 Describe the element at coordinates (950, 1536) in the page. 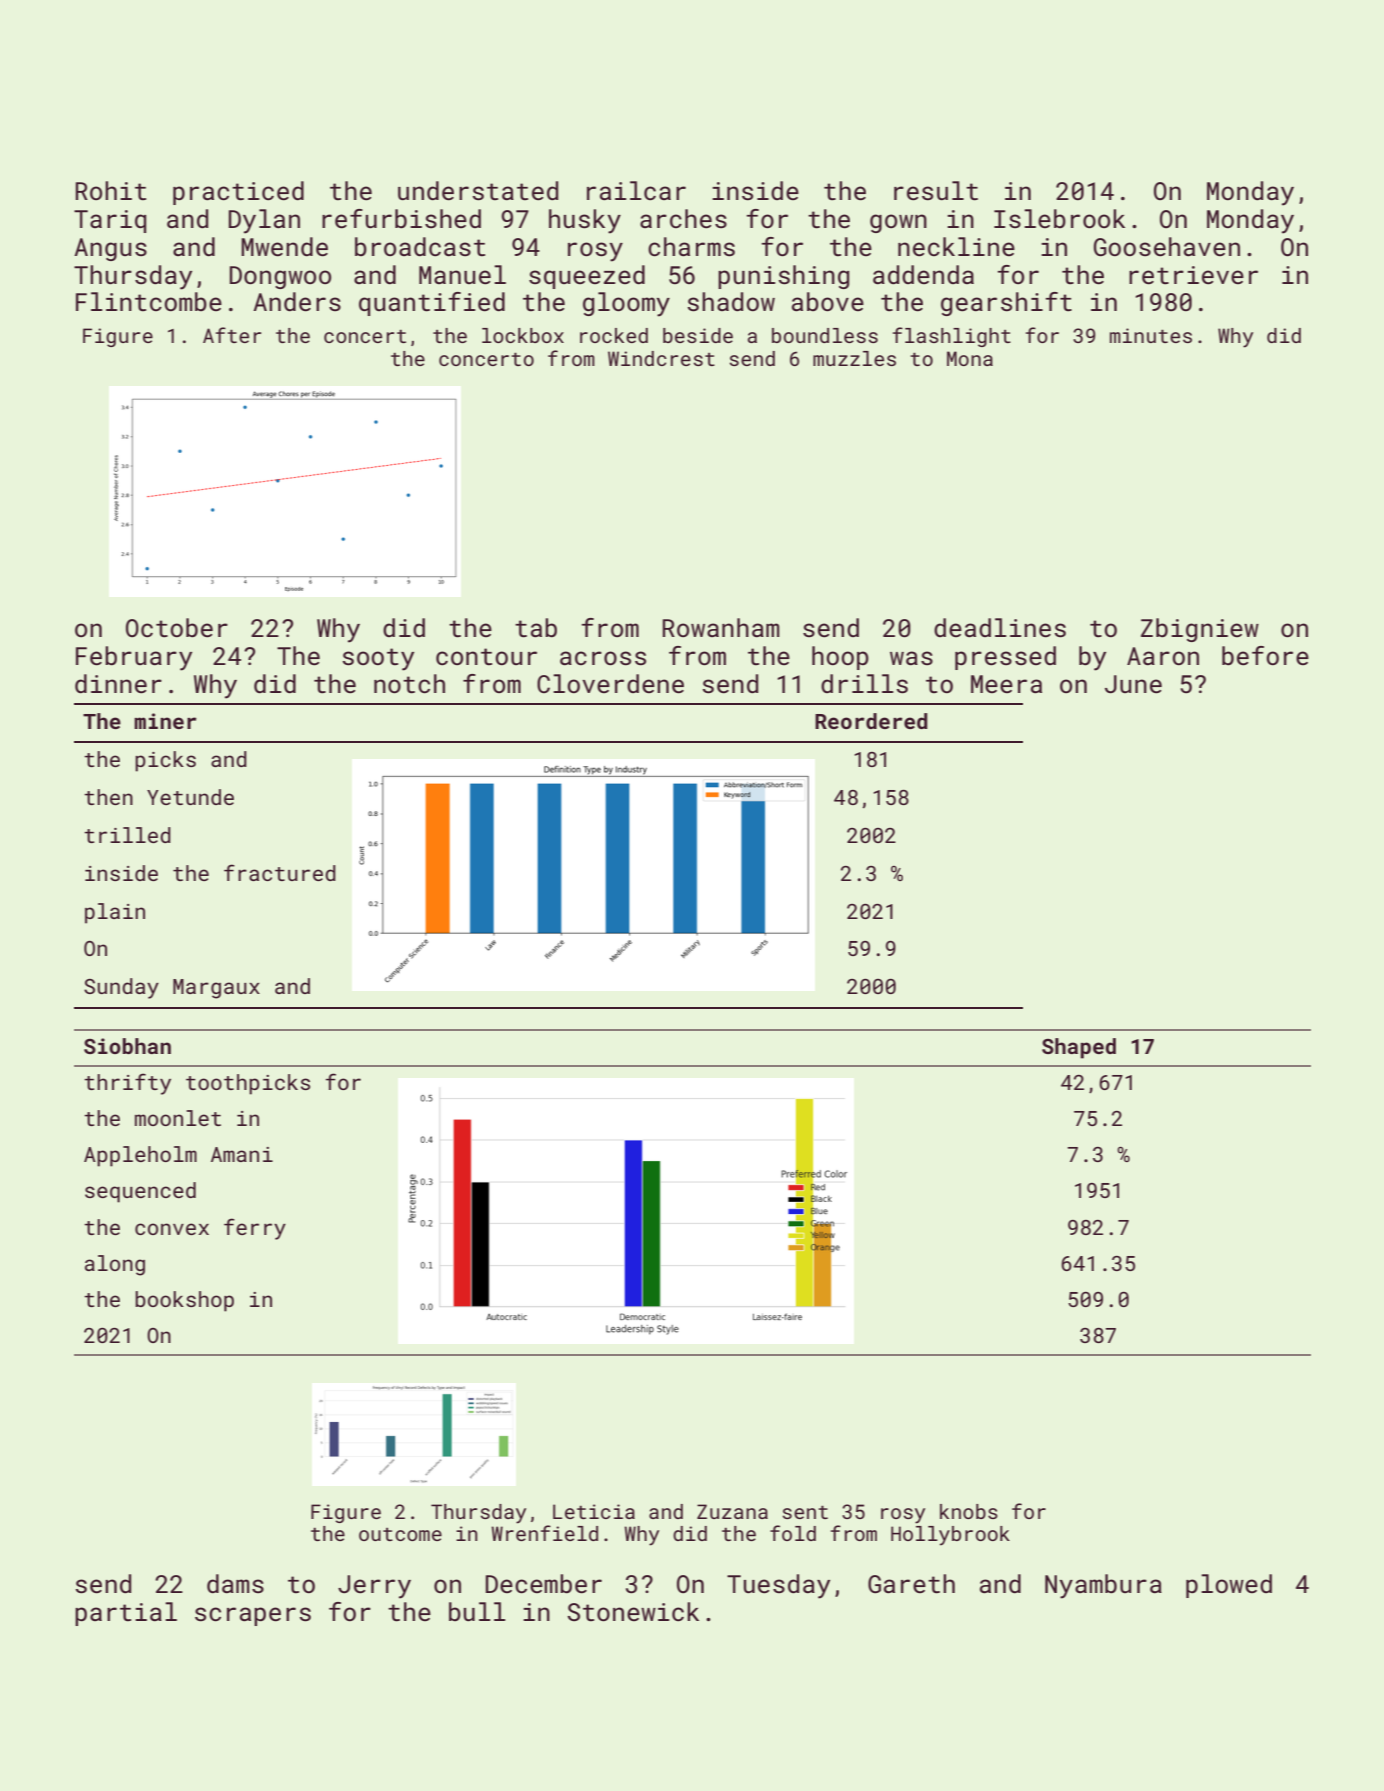

I see `Hollybrook` at that location.
